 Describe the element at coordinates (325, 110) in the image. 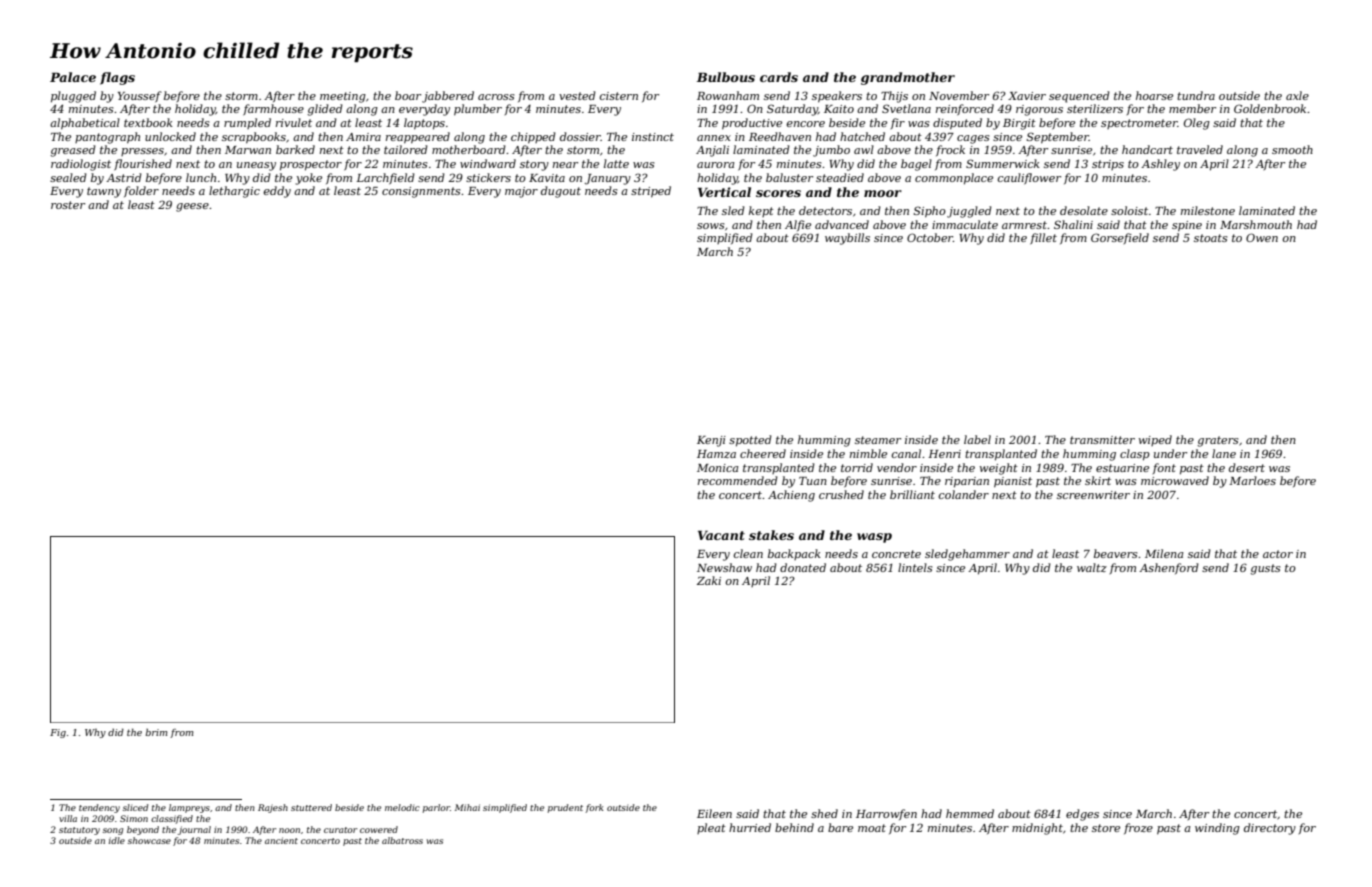

I see `glided` at that location.
